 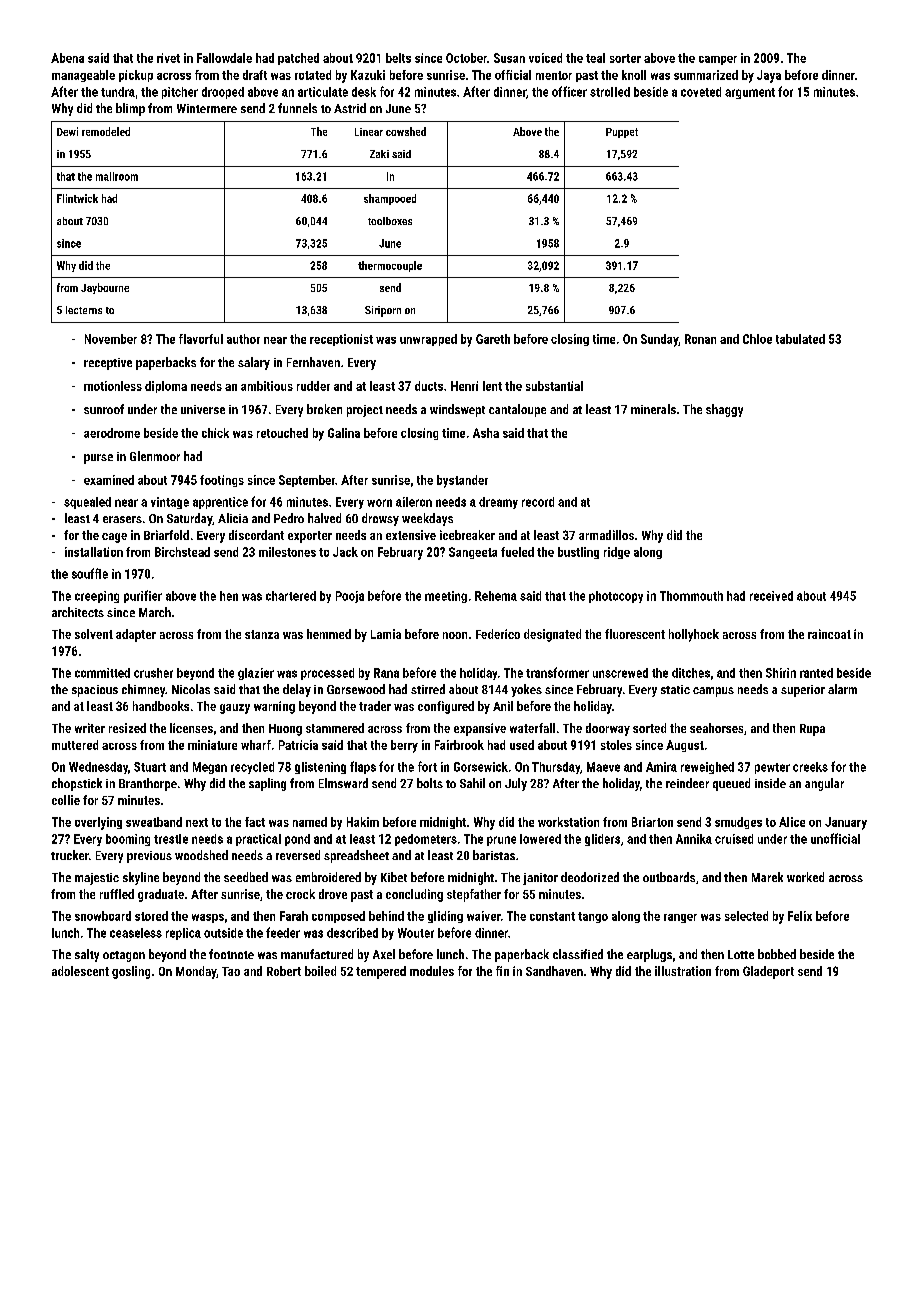 I want to click on modules, so click(x=432, y=971).
